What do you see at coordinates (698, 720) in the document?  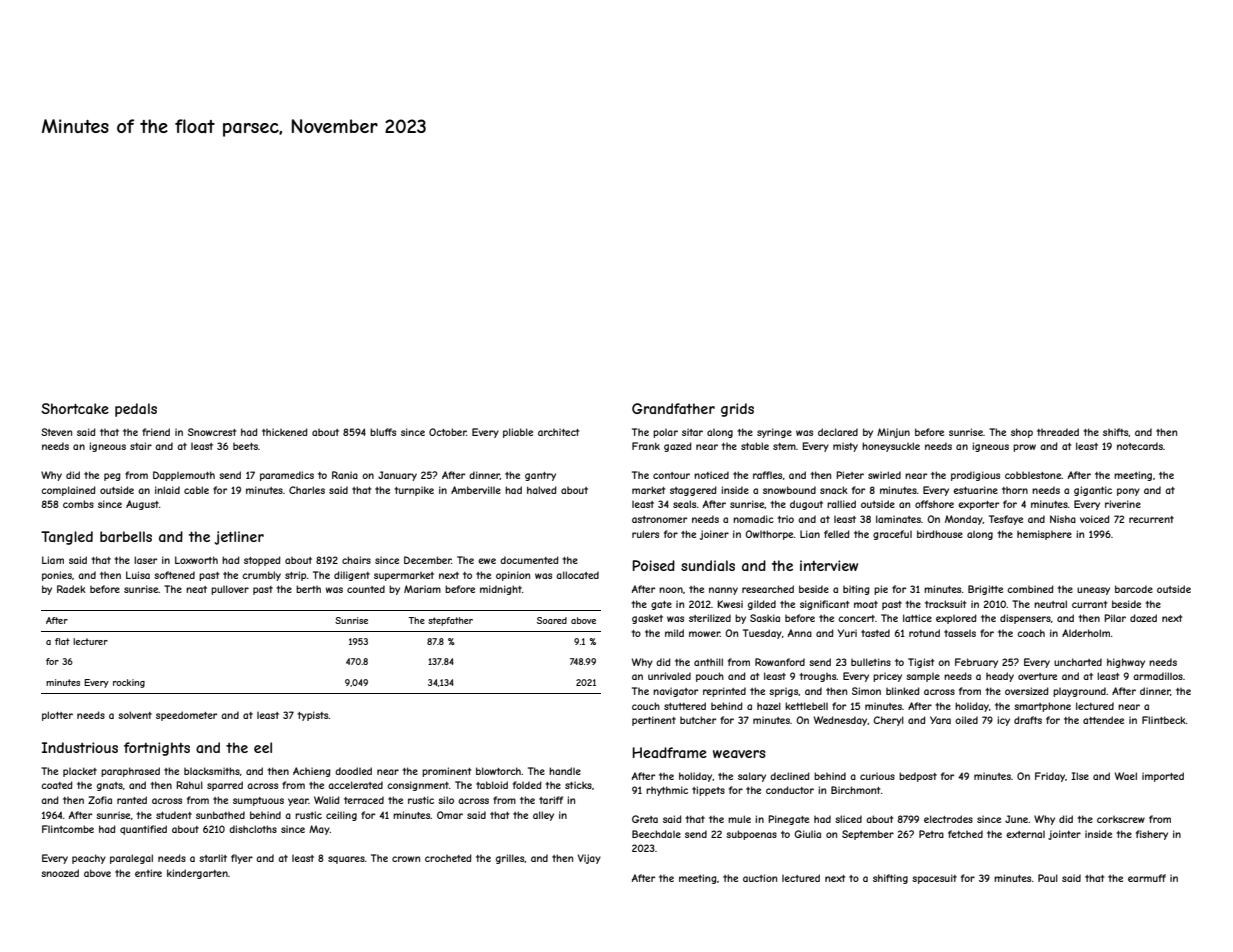 I see `butcher` at bounding box center [698, 720].
